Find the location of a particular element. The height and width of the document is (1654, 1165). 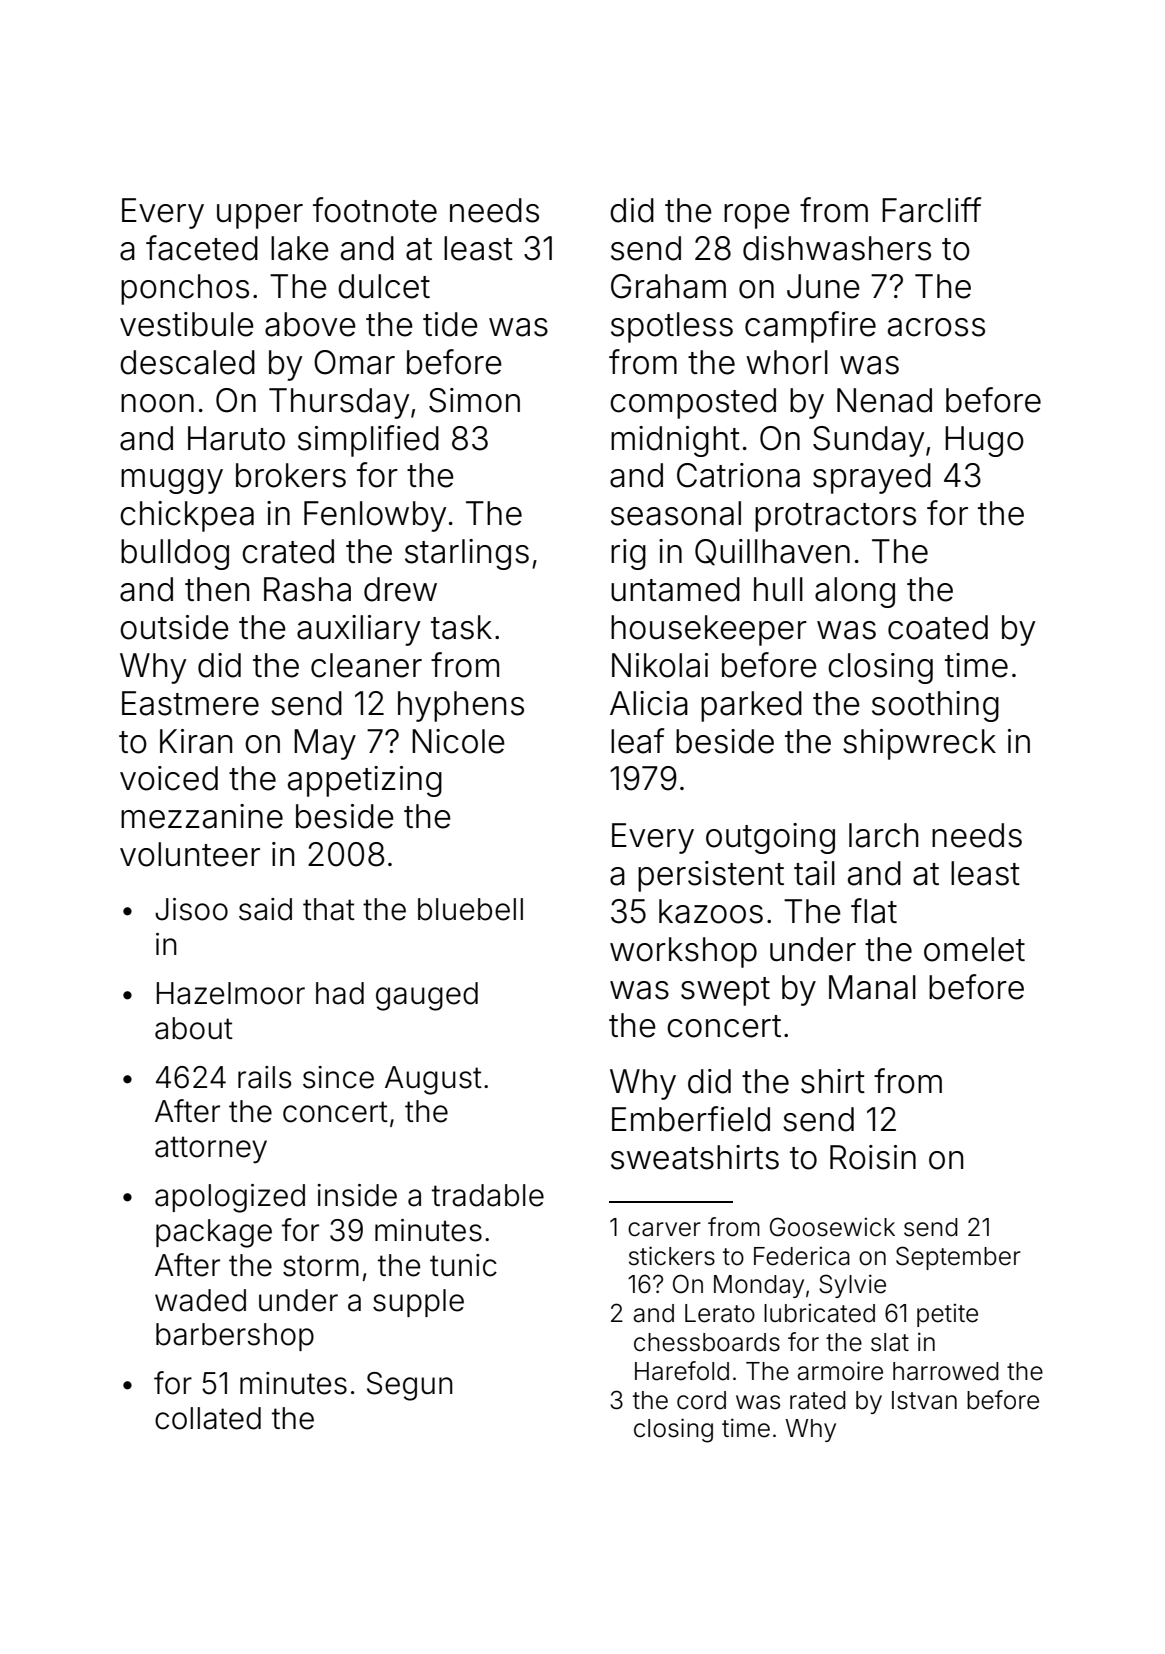

cord is located at coordinates (701, 1400).
